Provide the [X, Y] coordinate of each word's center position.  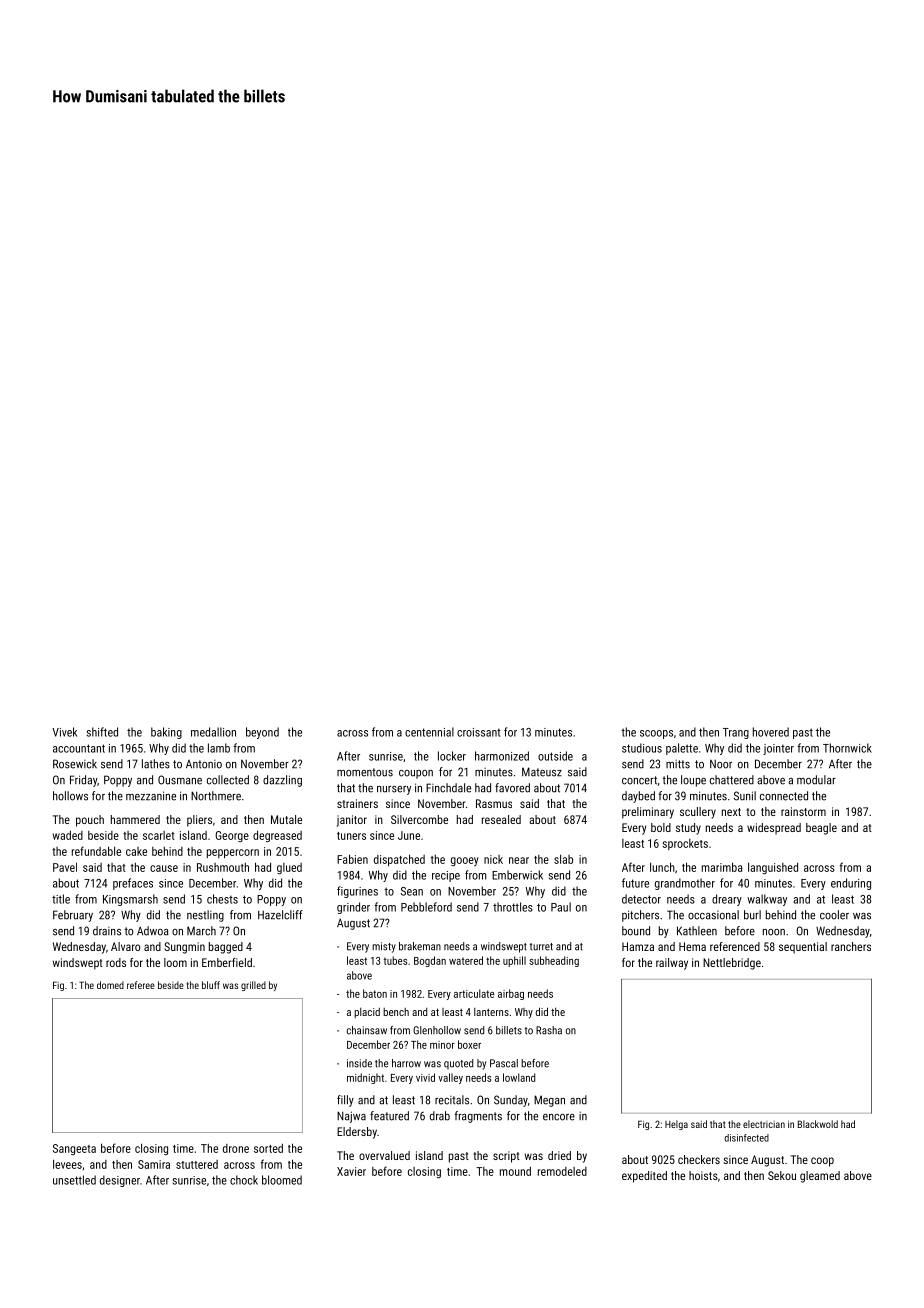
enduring [851, 884]
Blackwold [818, 1124]
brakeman [420, 946]
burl [752, 915]
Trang [736, 733]
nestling [205, 916]
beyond [262, 733]
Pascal [504, 1063]
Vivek [64, 732]
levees [67, 1164]
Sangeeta [74, 1149]
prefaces [133, 884]
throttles [513, 907]
